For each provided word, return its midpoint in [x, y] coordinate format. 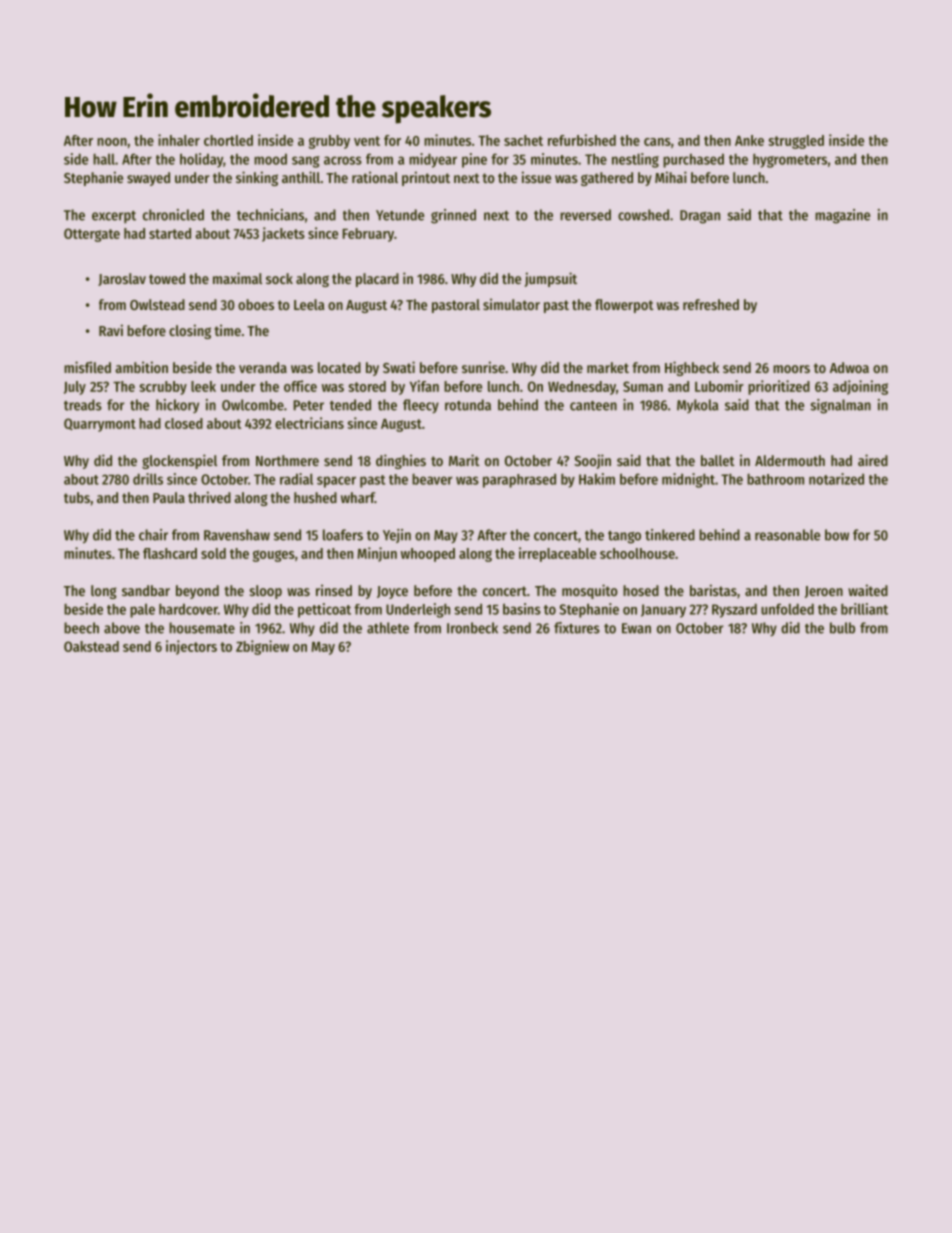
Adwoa [849, 367]
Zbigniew [262, 647]
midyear [433, 160]
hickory [177, 406]
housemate [202, 628]
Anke [749, 140]
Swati [399, 367]
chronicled [173, 215]
